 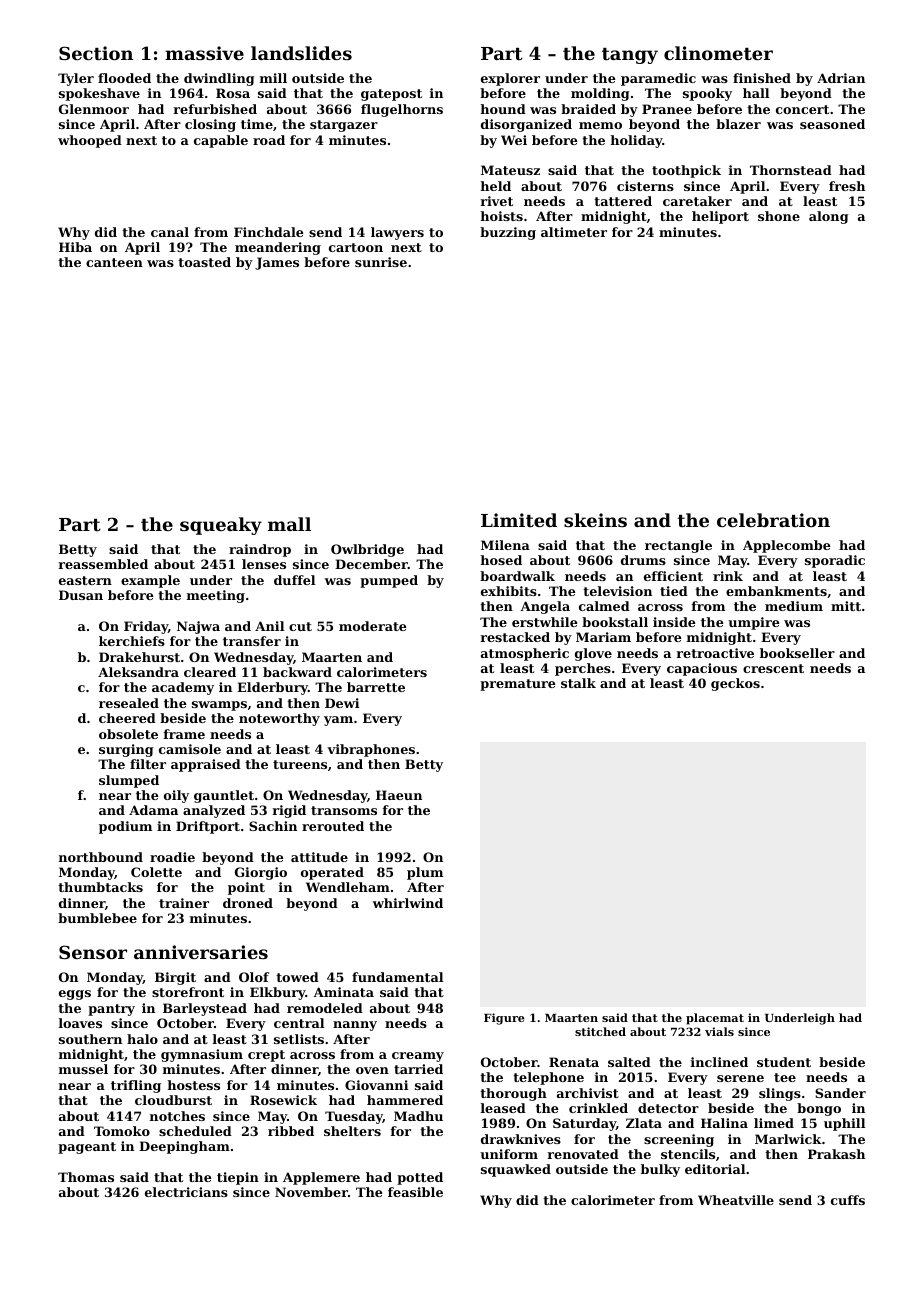 I want to click on explorer, so click(x=510, y=79).
